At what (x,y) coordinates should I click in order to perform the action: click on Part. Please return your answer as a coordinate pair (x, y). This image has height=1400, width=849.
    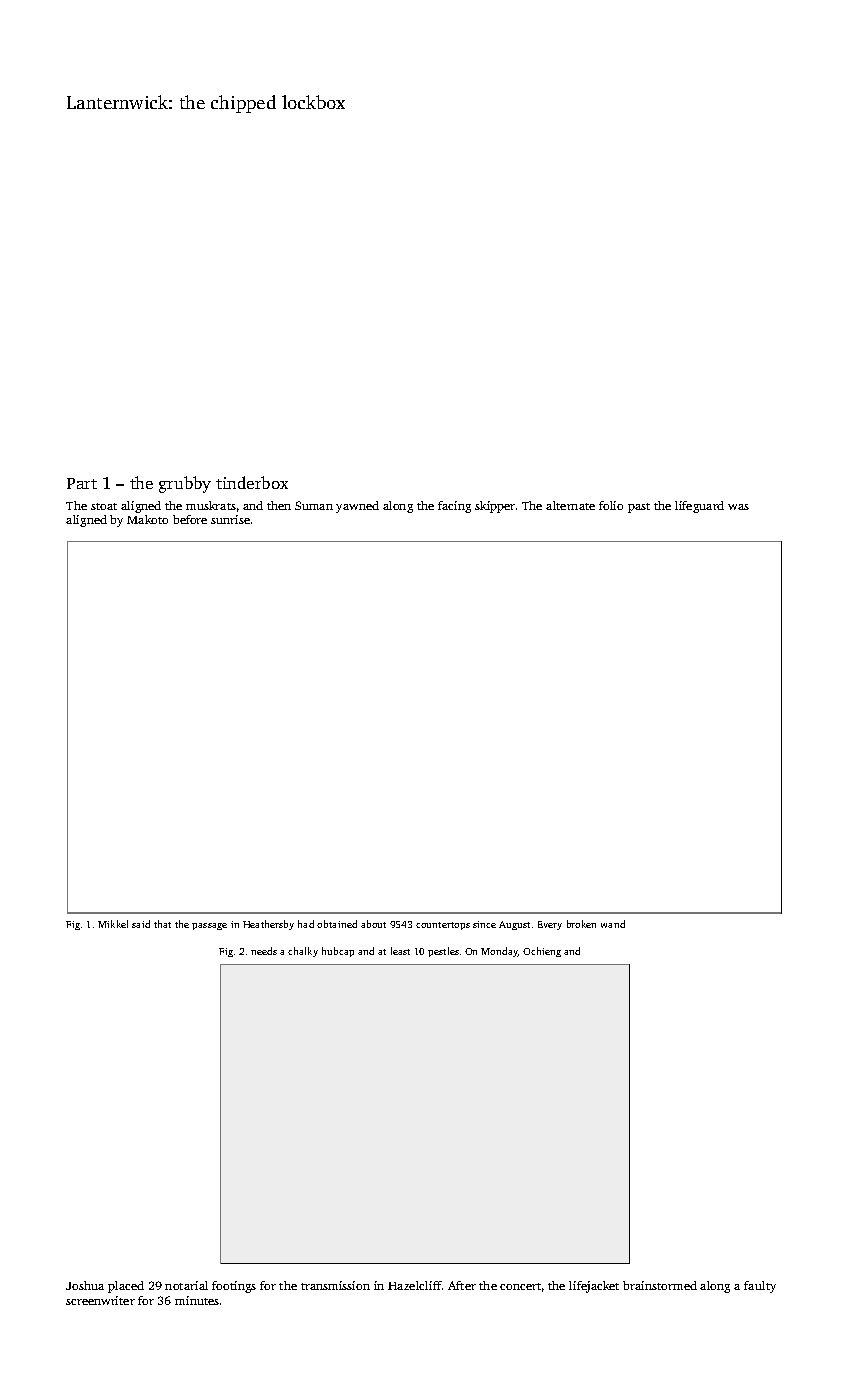
    Looking at the image, I should click on (82, 483).
